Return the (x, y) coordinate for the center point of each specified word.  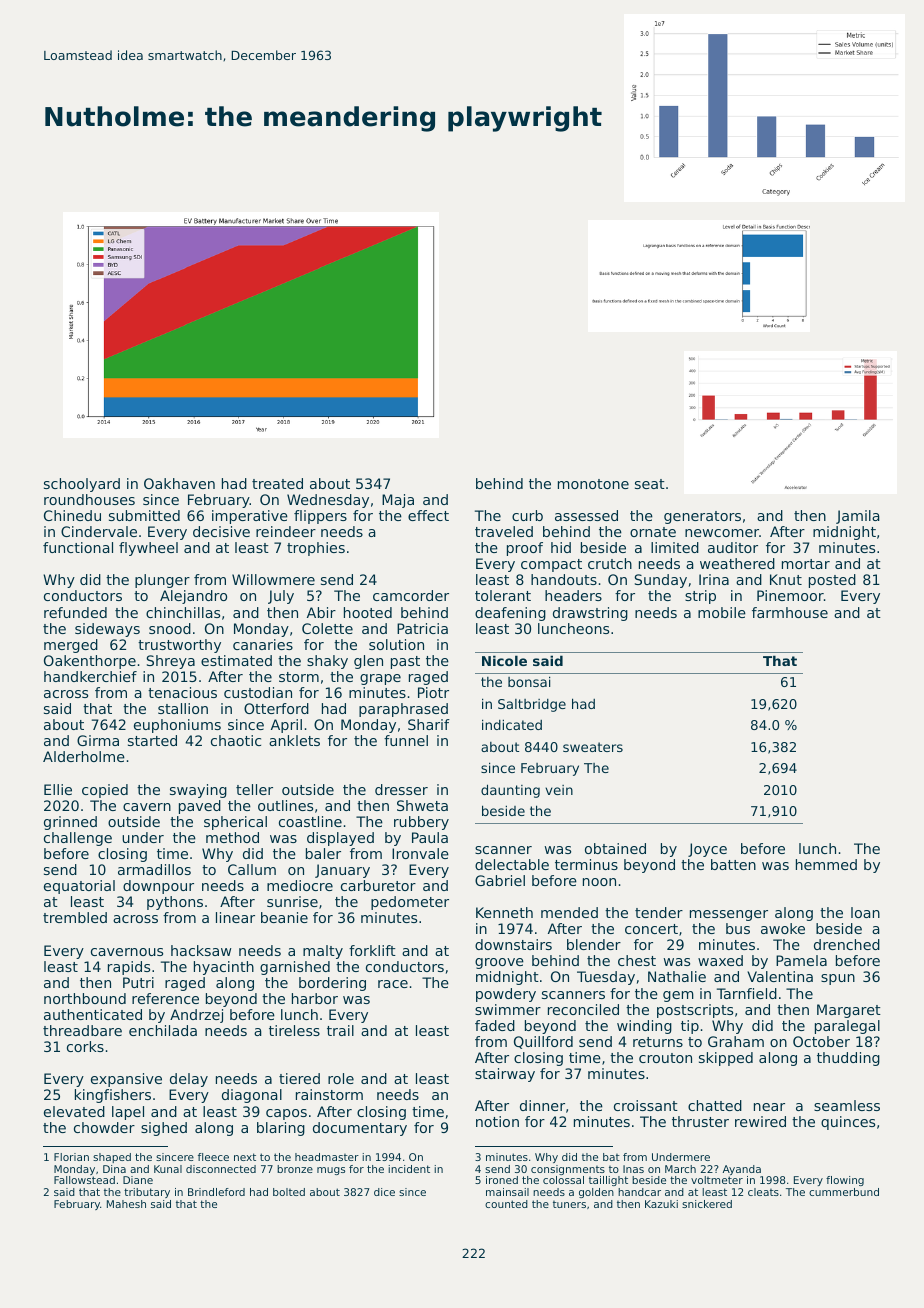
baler (323, 853)
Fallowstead (84, 1180)
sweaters (593, 747)
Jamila (858, 517)
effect (428, 515)
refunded (75, 612)
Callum (252, 869)
